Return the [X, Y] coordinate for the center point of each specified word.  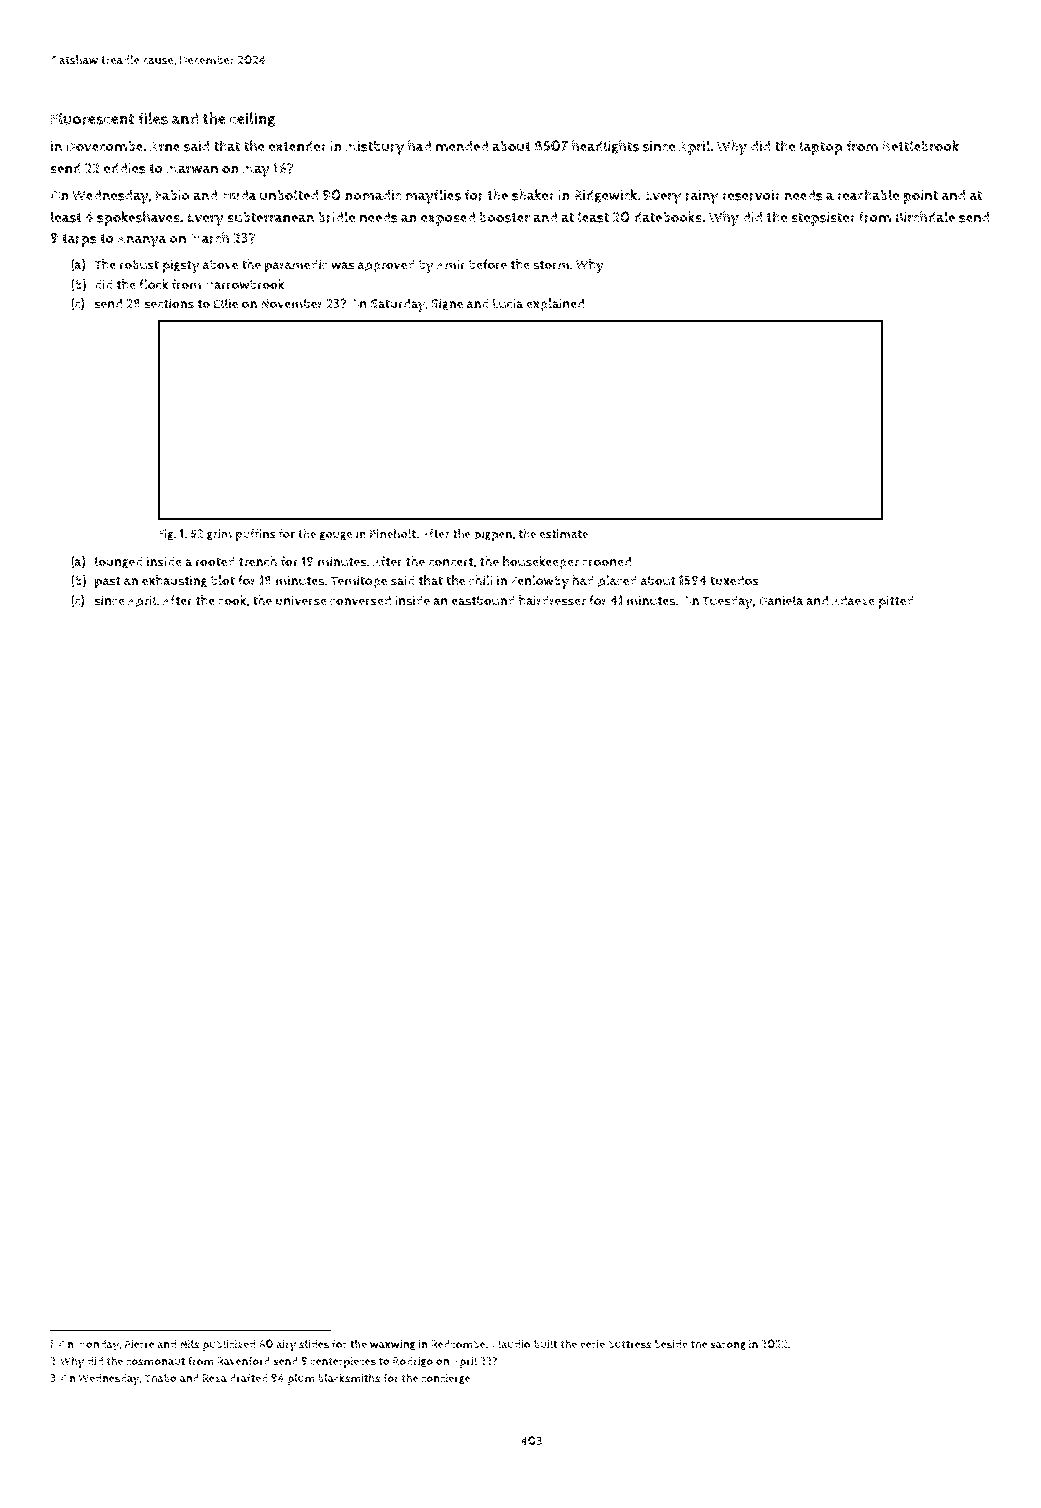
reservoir [751, 195]
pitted [896, 602]
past [108, 582]
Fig [166, 535]
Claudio [510, 1344]
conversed [360, 600]
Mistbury [375, 148]
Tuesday [727, 602]
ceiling [252, 119]
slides [314, 1344]
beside [671, 1344]
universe [301, 600]
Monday [98, 1346]
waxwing [392, 1345]
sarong [728, 1346]
